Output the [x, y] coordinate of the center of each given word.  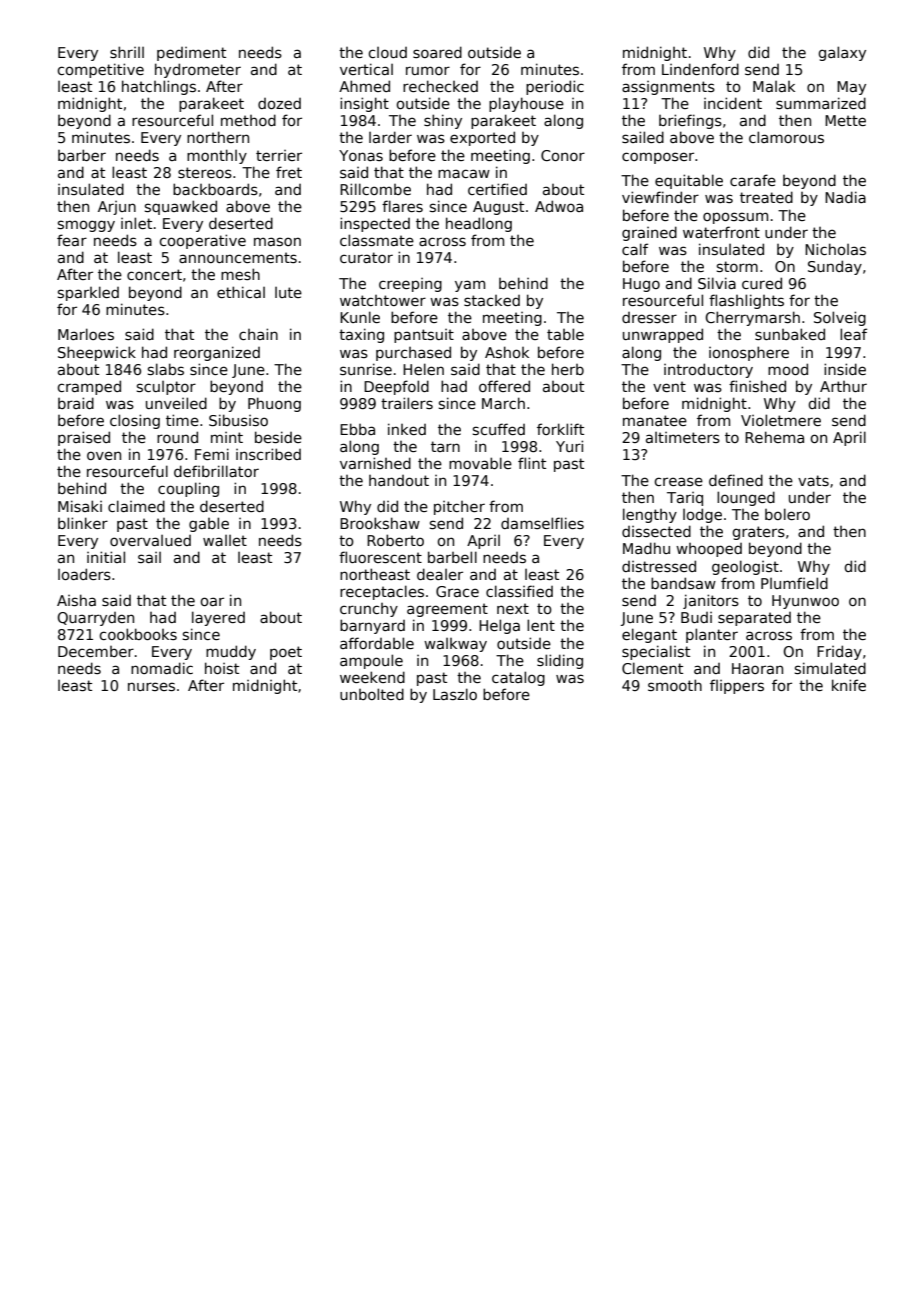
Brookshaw [380, 523]
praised [84, 438]
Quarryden [95, 619]
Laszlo [455, 694]
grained [649, 233]
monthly [217, 156]
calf [635, 249]
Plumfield [794, 583]
